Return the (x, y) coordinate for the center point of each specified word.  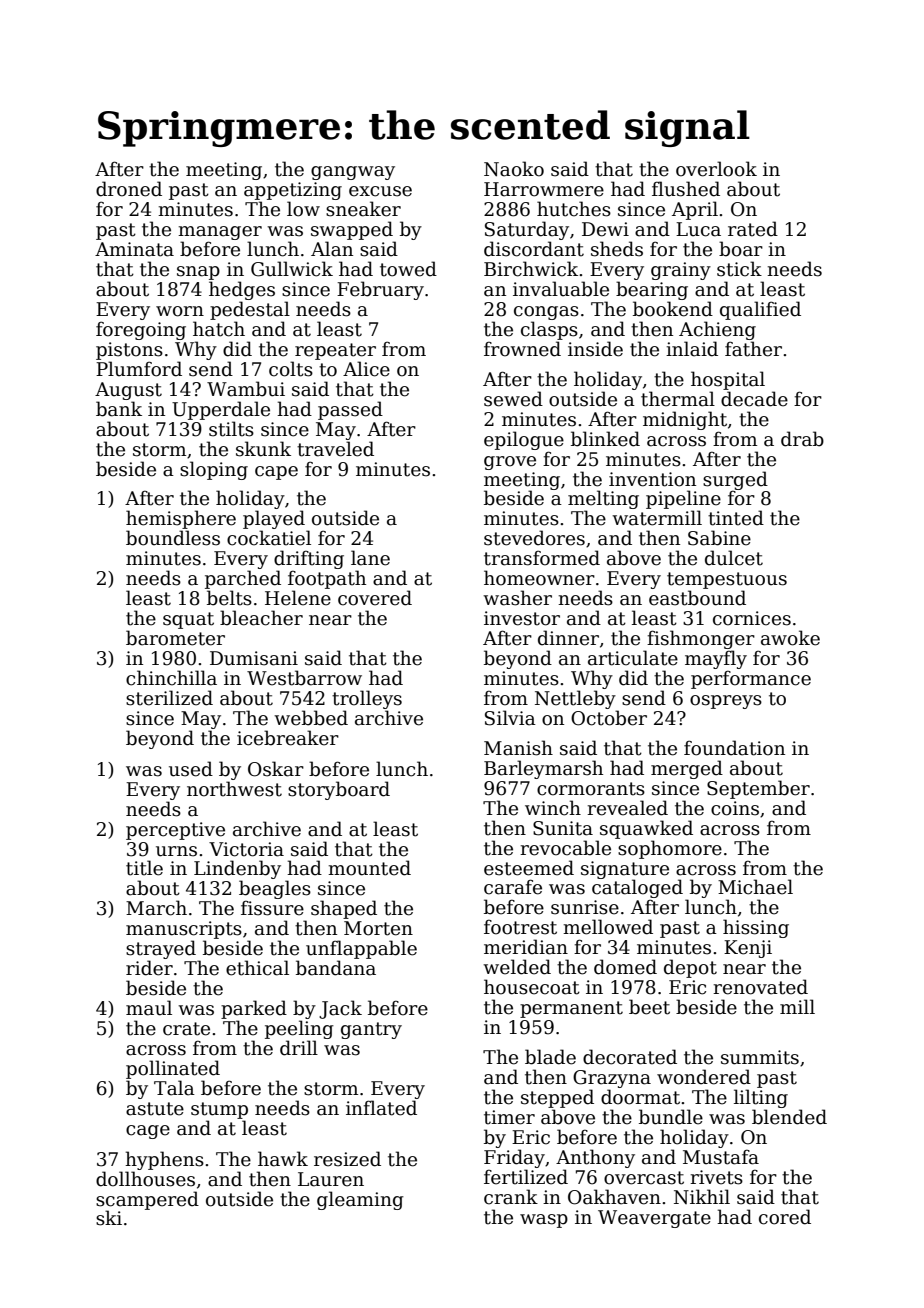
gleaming (360, 1200)
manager (220, 233)
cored (785, 1217)
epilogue (524, 440)
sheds (617, 249)
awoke (790, 638)
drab (802, 439)
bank (119, 409)
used (191, 769)
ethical (257, 968)
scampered (147, 1200)
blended (789, 1117)
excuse (380, 191)
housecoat (532, 987)
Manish (518, 748)
